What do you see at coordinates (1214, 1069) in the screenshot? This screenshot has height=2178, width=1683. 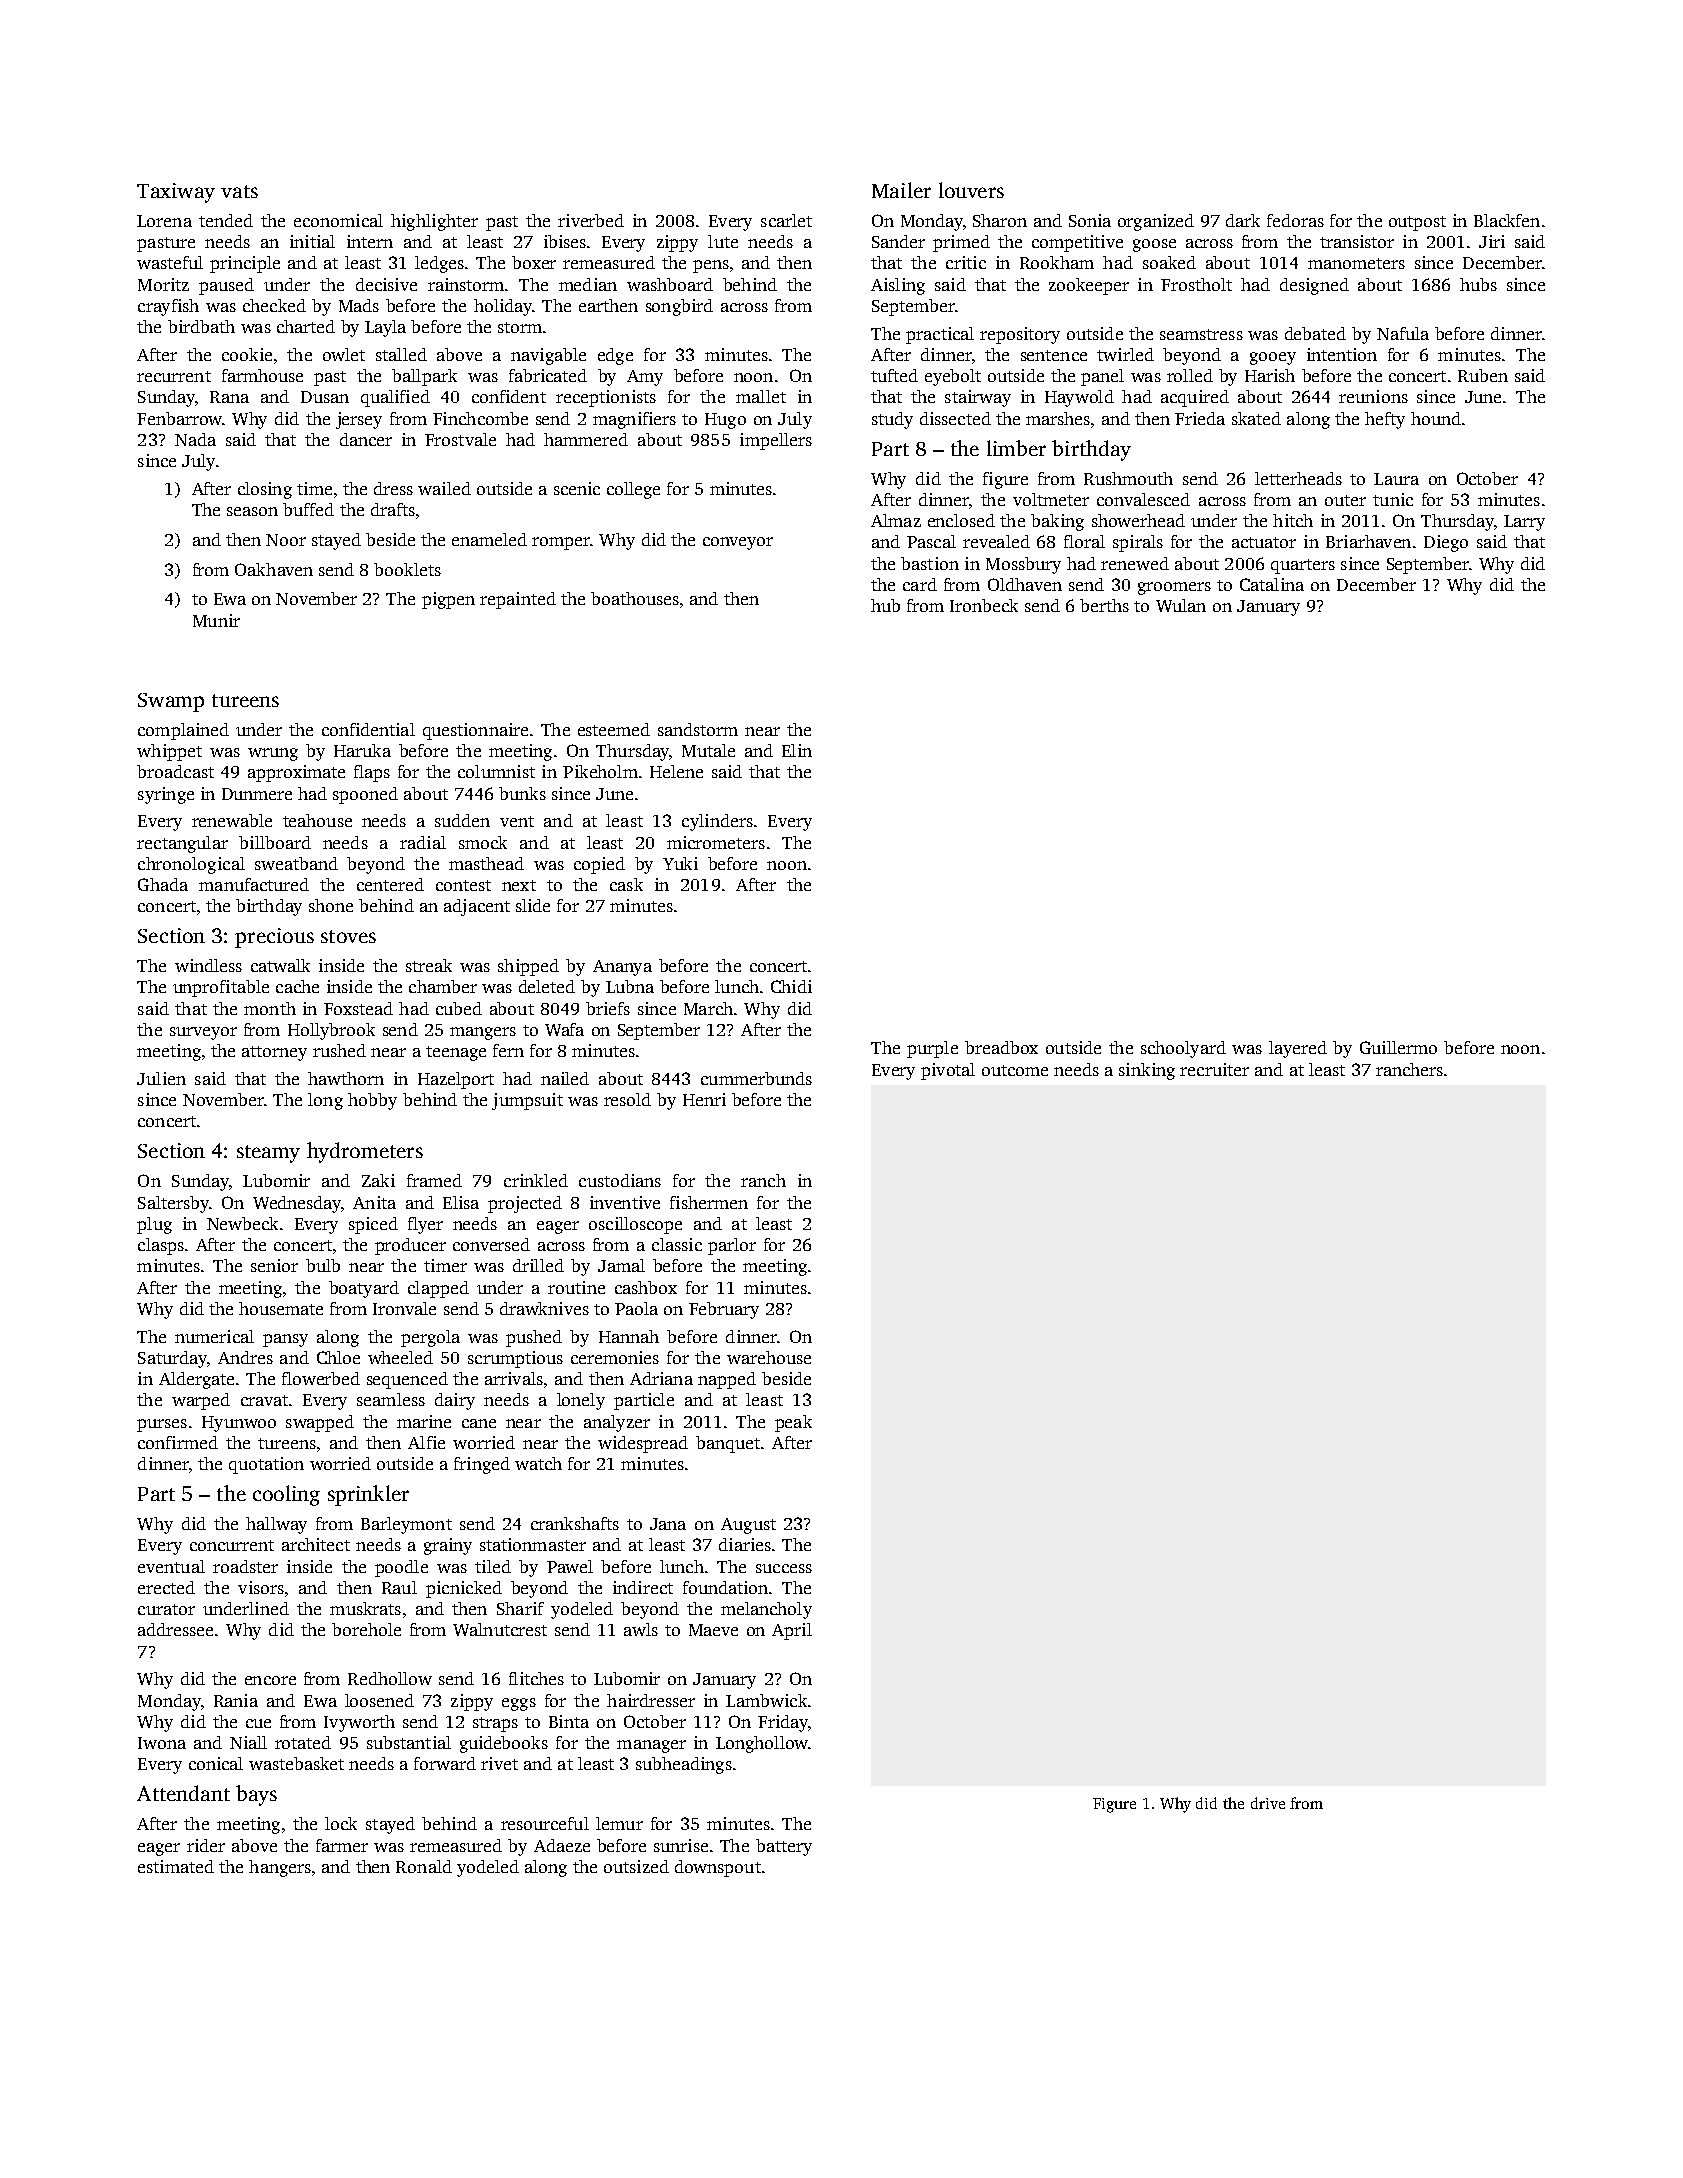 I see `recruiter` at bounding box center [1214, 1069].
